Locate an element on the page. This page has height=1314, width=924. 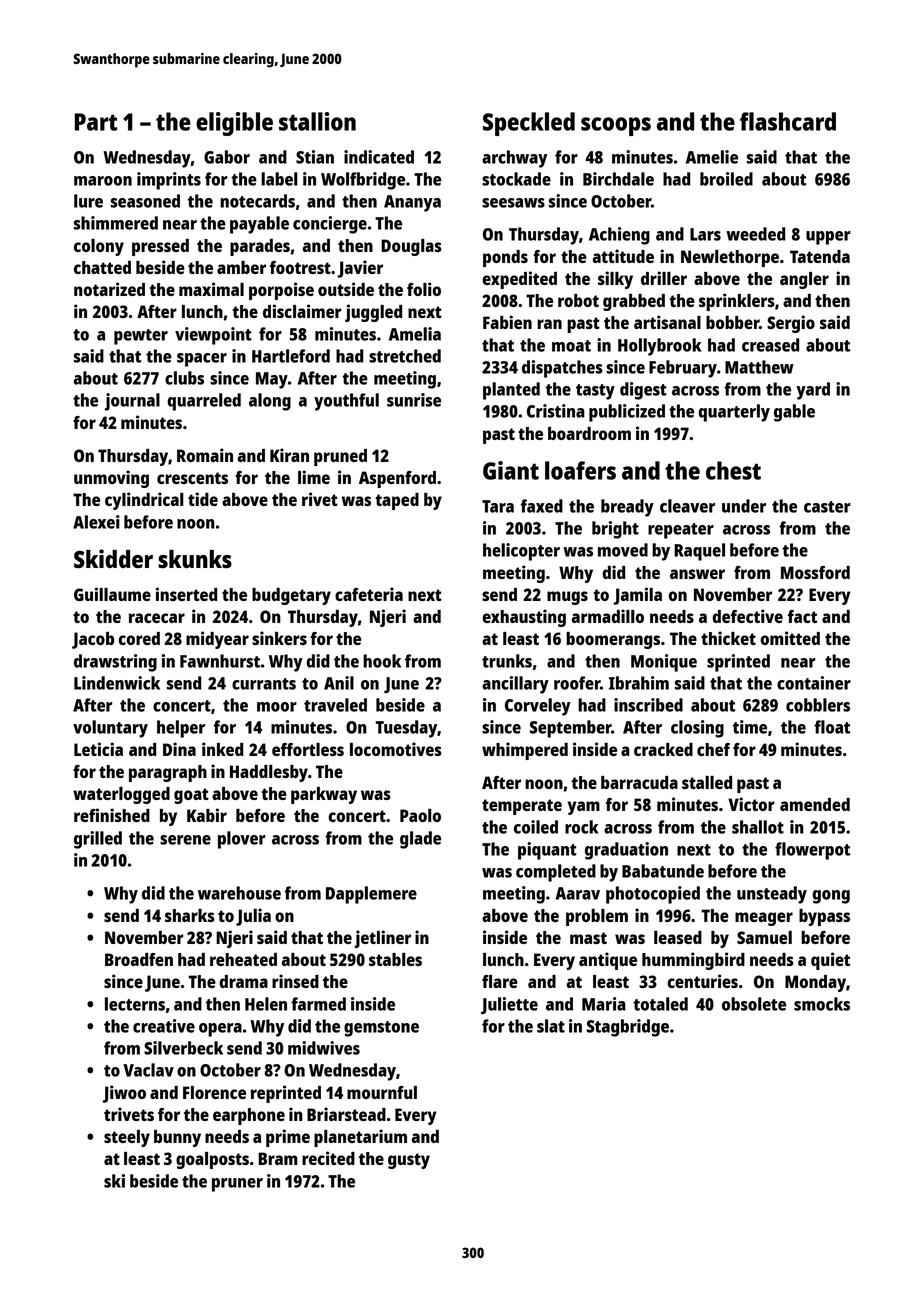
smocks is located at coordinates (822, 1004).
